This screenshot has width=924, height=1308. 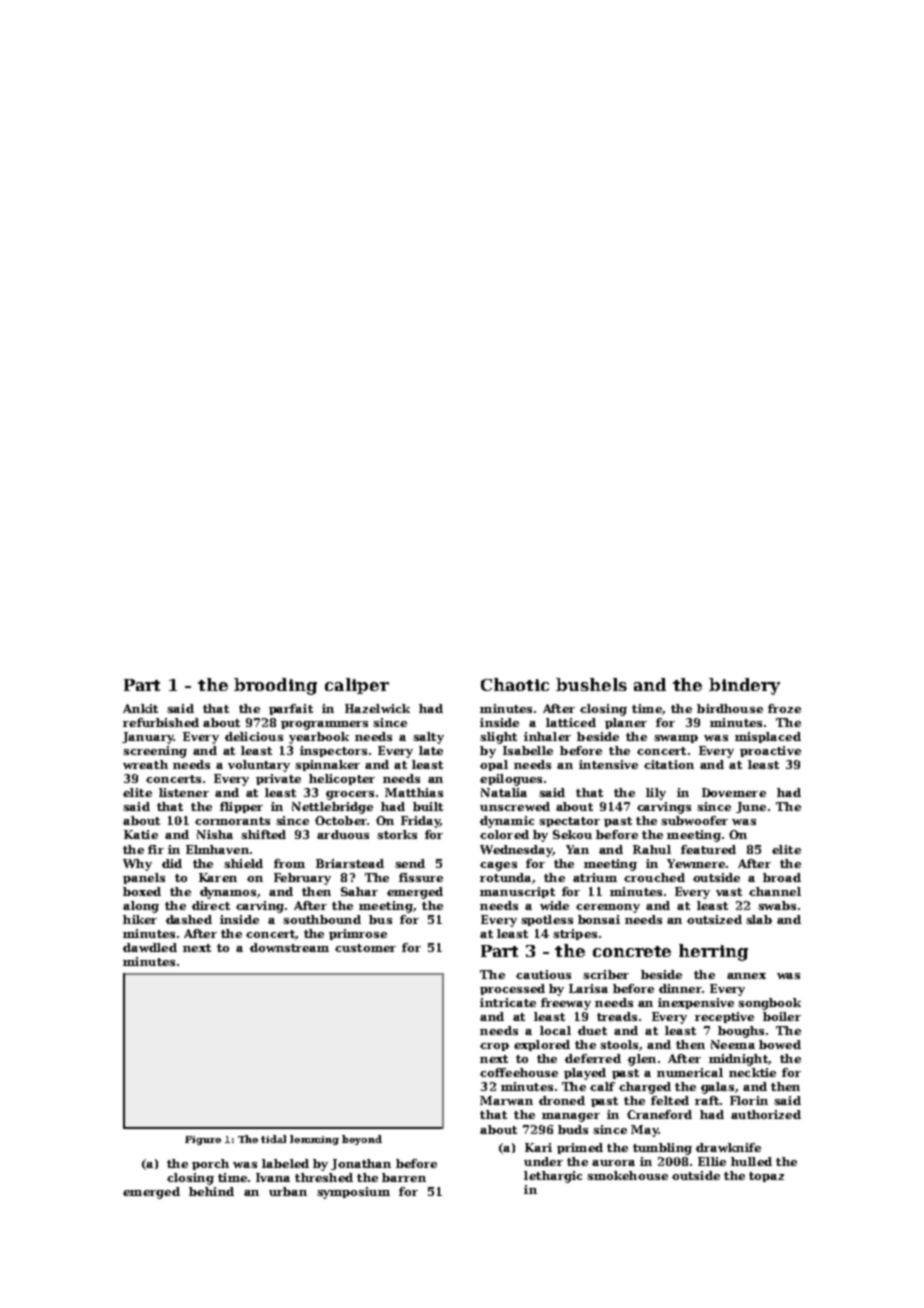 I want to click on Chaotic, so click(x=515, y=684).
